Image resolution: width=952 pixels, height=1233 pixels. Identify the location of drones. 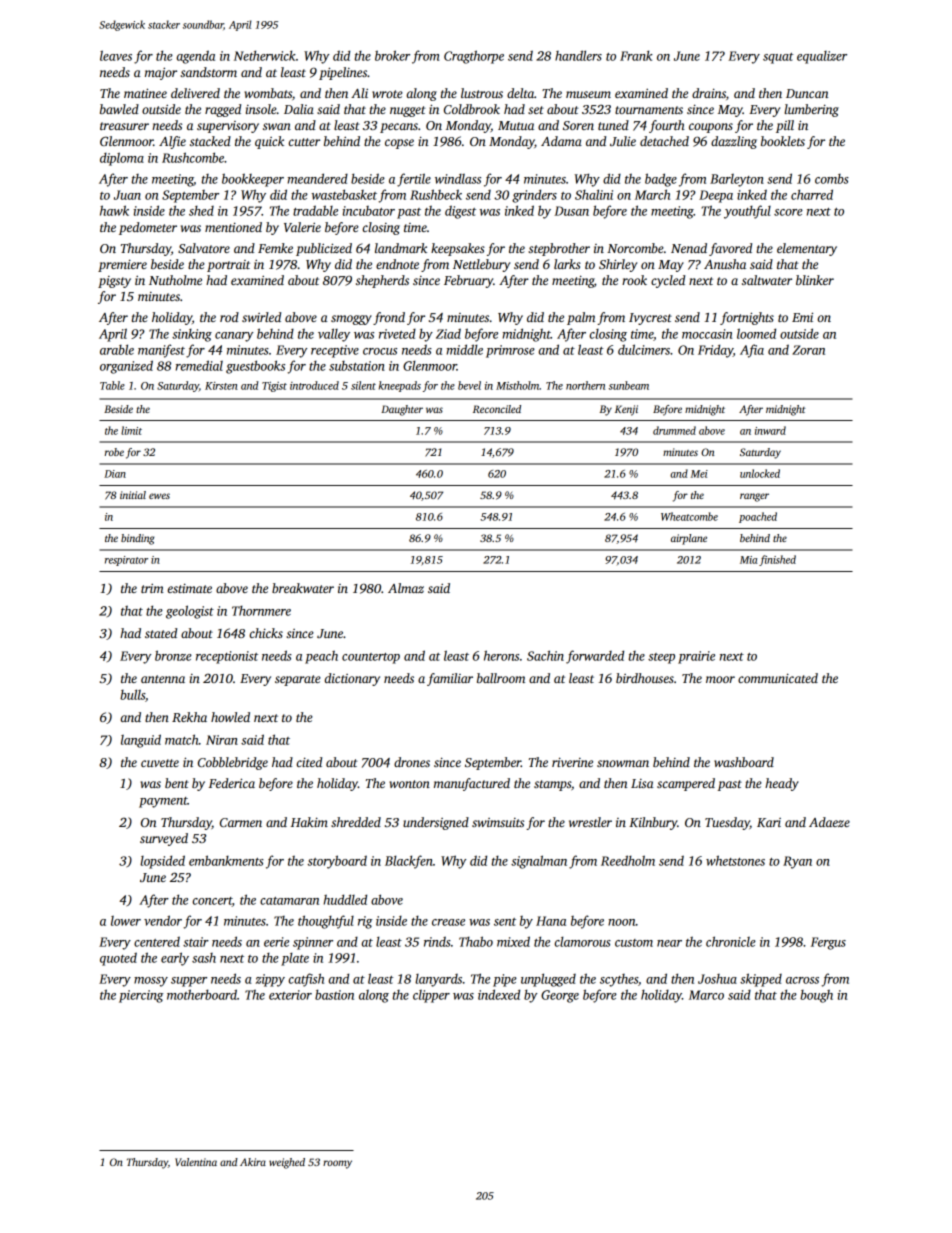
(412, 762).
